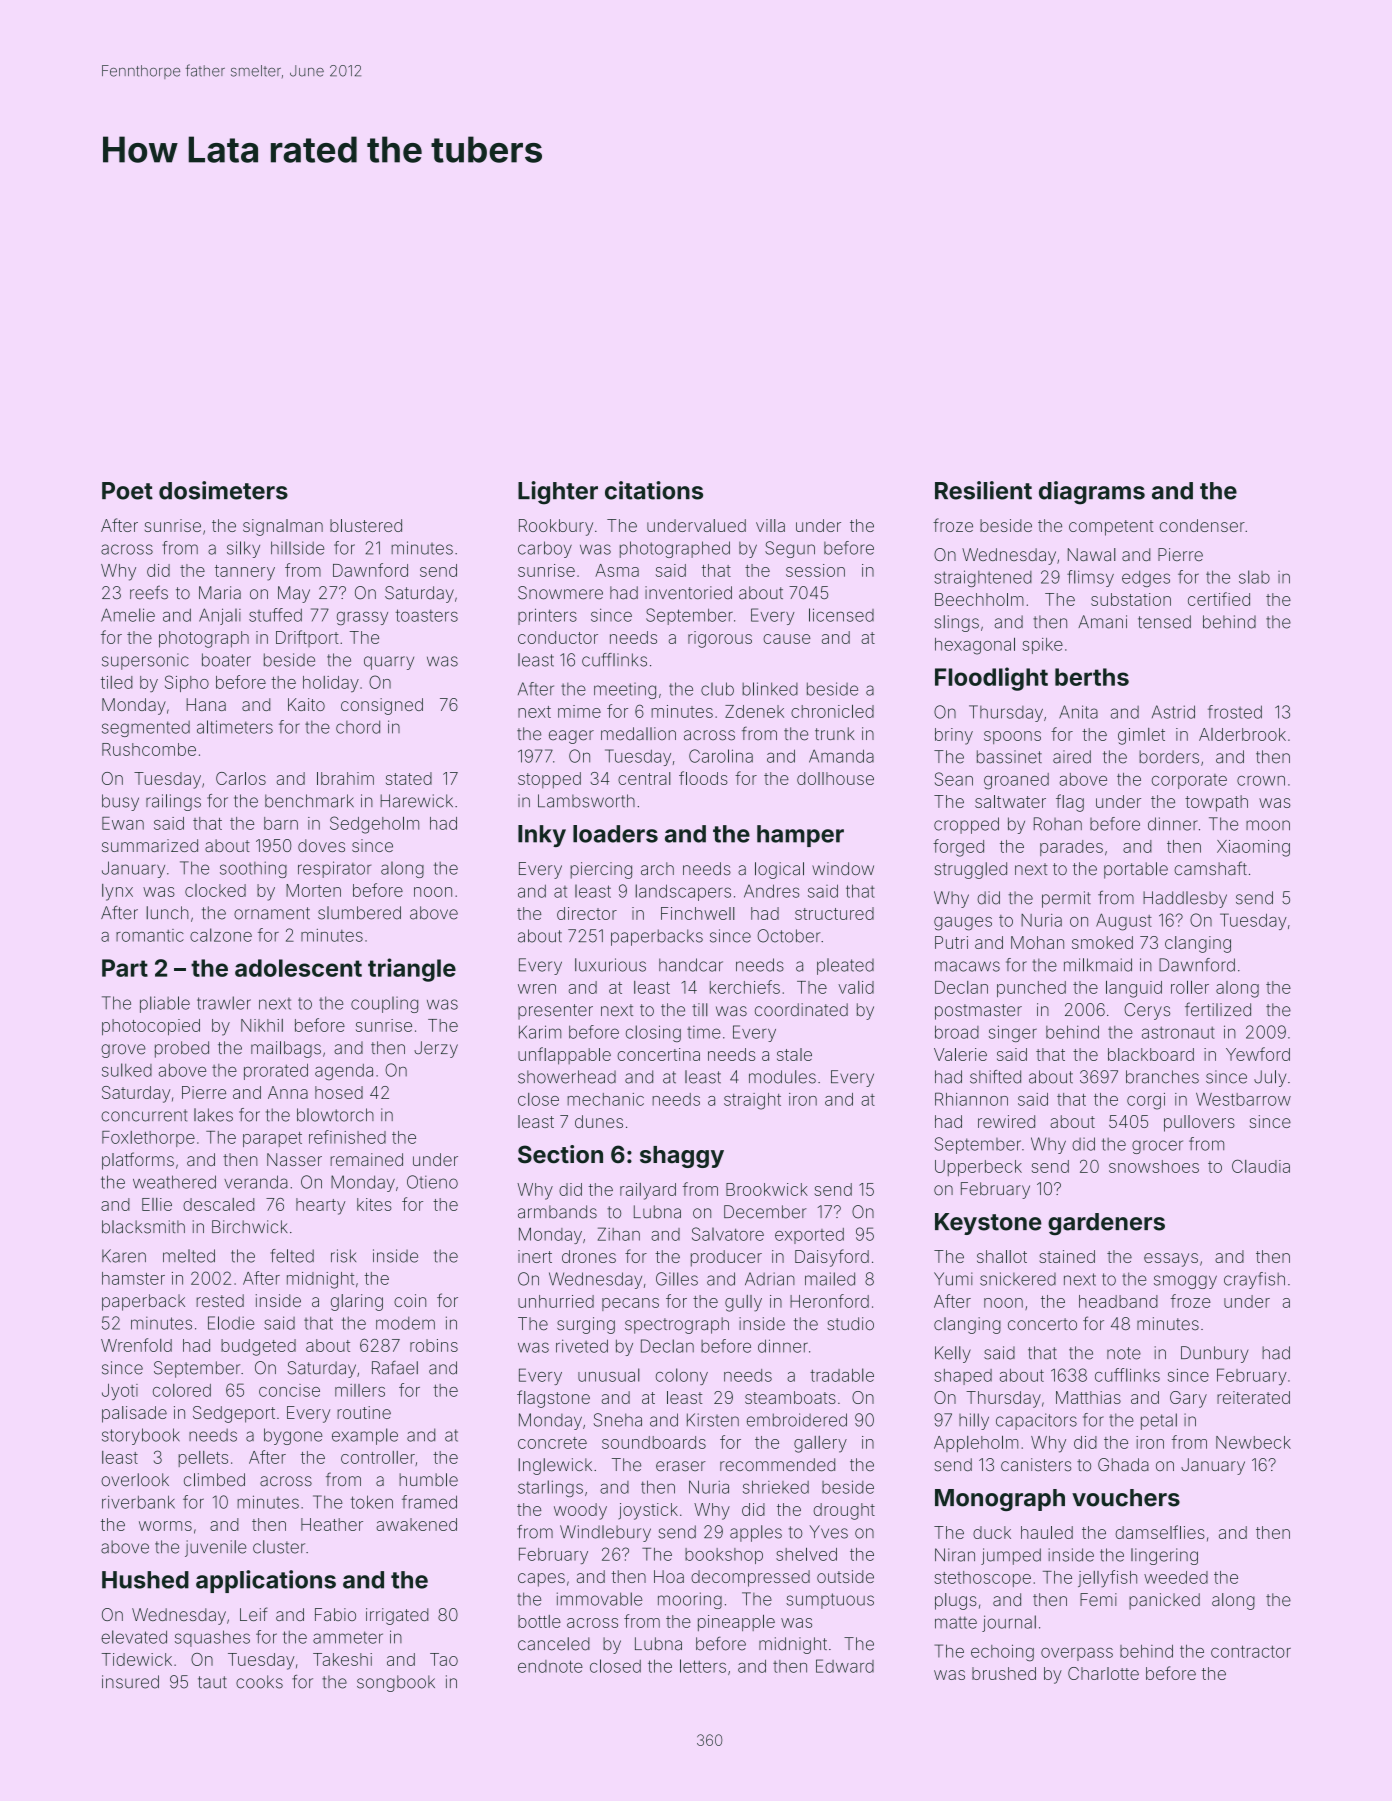 This screenshot has height=1801, width=1392. Describe the element at coordinates (127, 1070) in the screenshot. I see `sulked` at that location.
